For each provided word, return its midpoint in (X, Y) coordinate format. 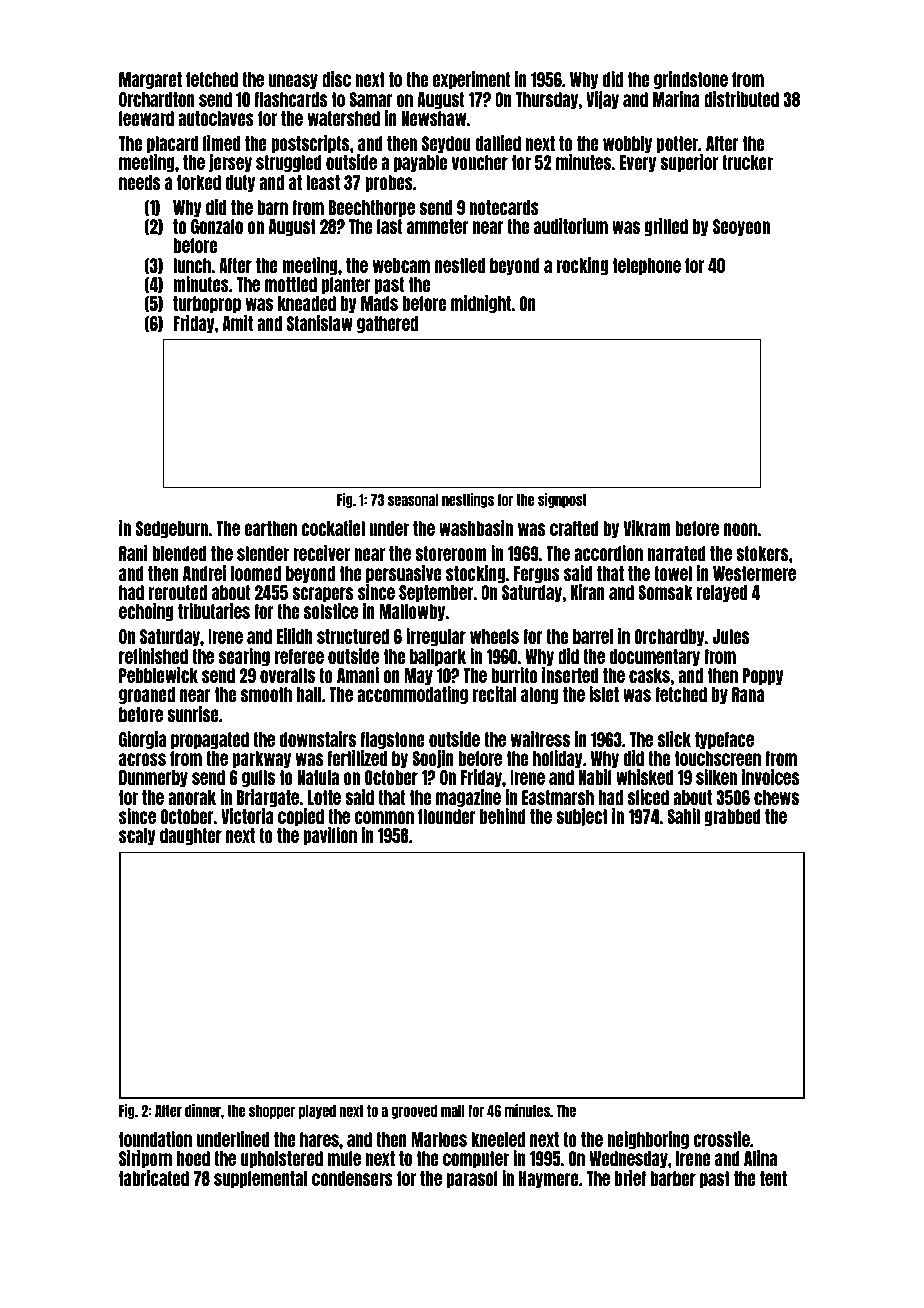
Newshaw (433, 118)
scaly (137, 836)
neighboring (648, 1140)
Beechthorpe (372, 208)
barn (272, 207)
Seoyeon (741, 227)
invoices (770, 777)
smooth (266, 694)
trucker (747, 162)
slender (263, 553)
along (540, 695)
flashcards (291, 99)
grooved (414, 1112)
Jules (731, 636)
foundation (155, 1139)
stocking (475, 574)
